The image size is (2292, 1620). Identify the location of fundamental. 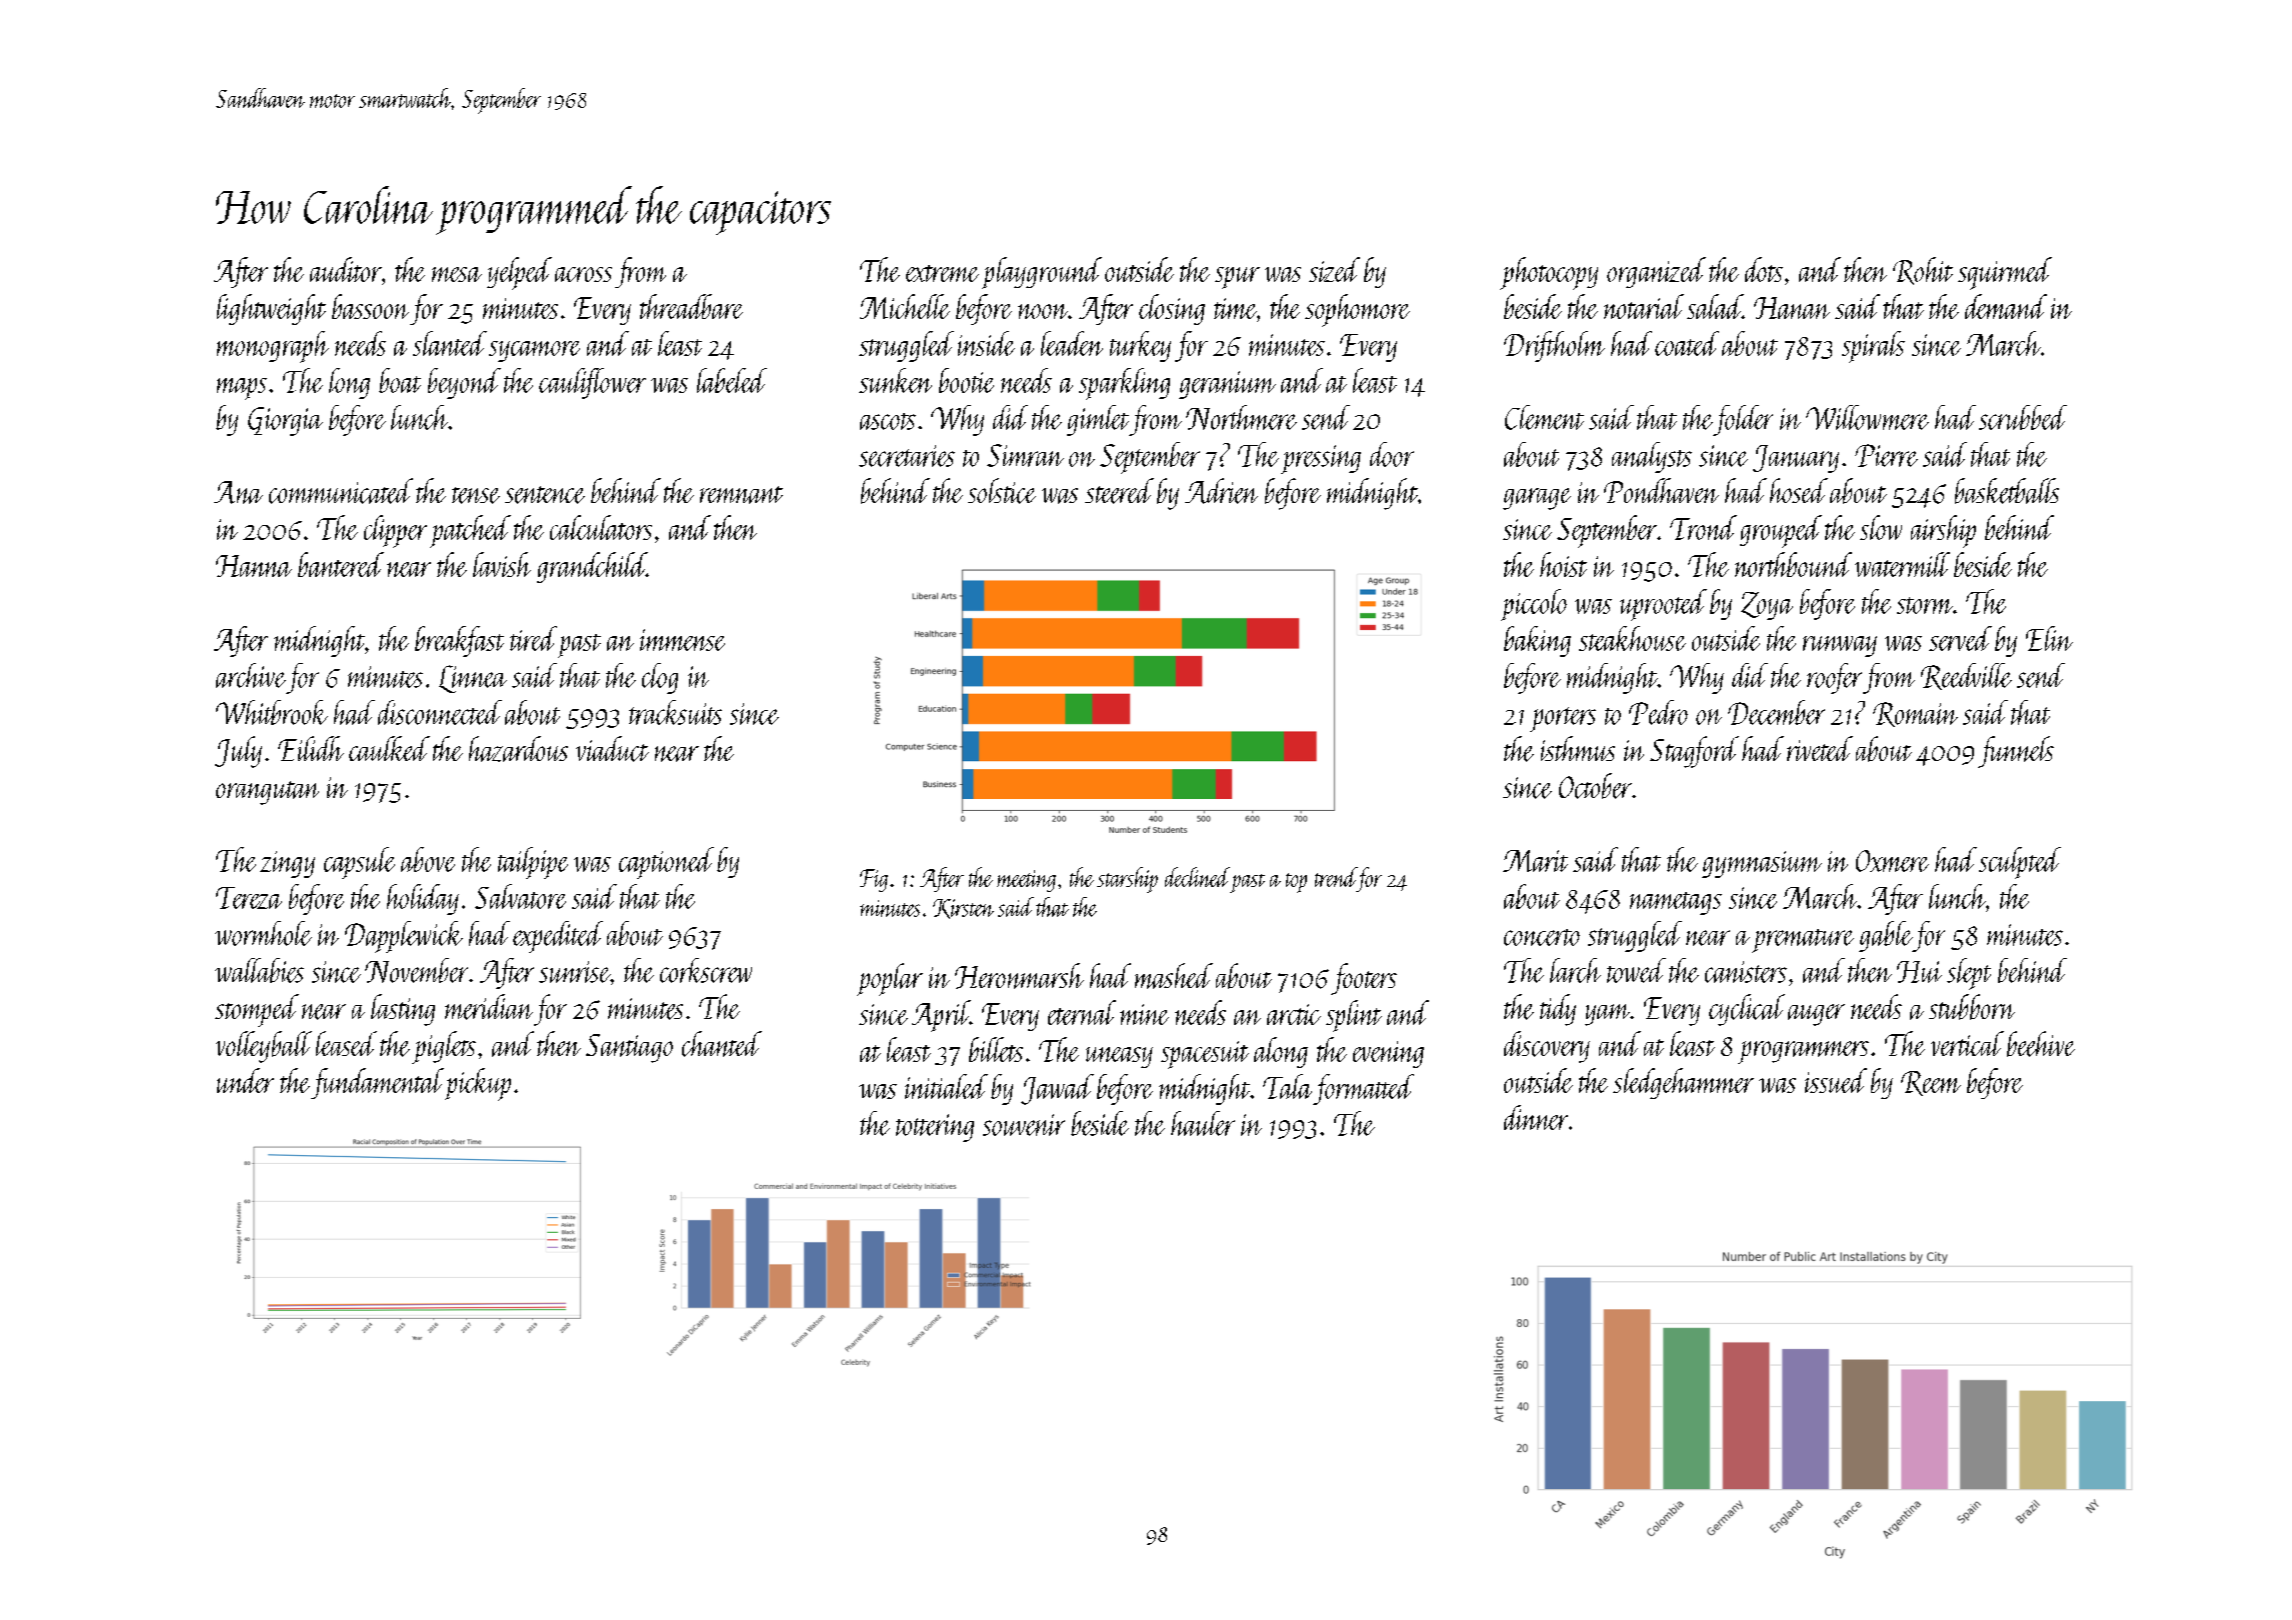
(377, 1083).
